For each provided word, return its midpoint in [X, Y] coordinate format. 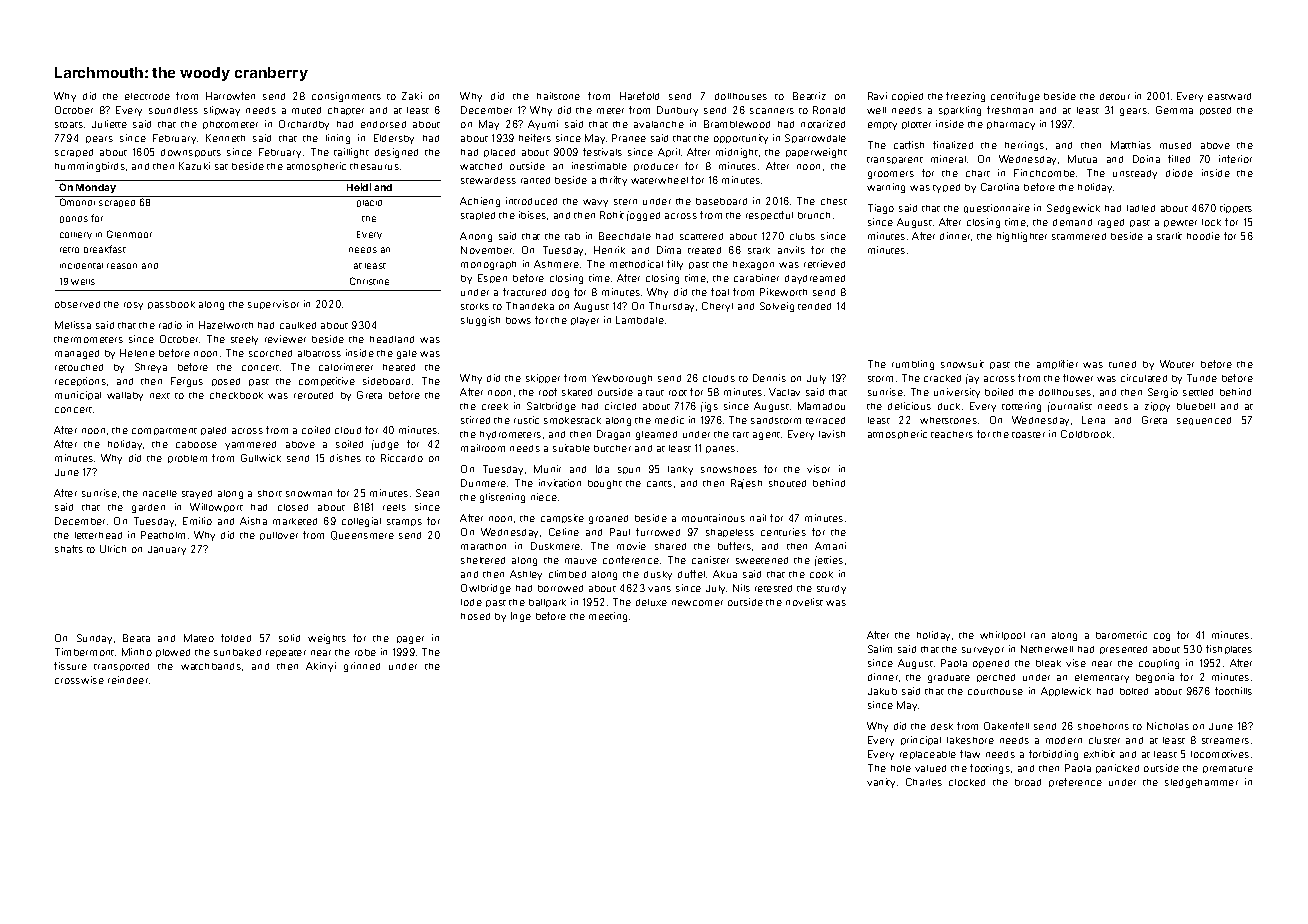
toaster [1028, 435]
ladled [1141, 208]
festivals [602, 152]
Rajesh [746, 484]
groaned [608, 519]
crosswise [79, 680]
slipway [222, 111]
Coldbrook [1086, 434]
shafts [69, 549]
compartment [164, 431]
